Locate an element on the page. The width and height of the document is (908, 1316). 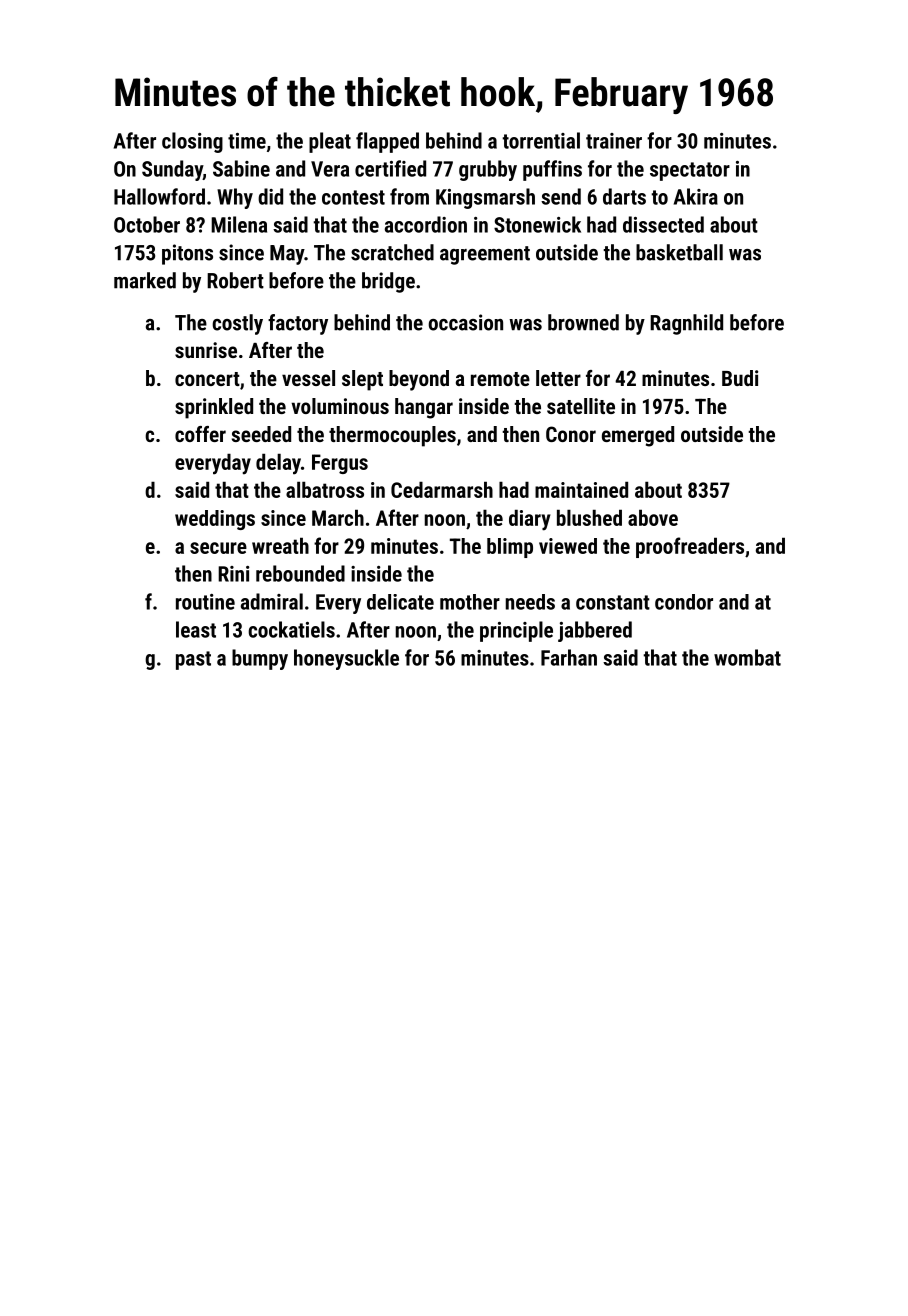
Ragnhild is located at coordinates (686, 324).
